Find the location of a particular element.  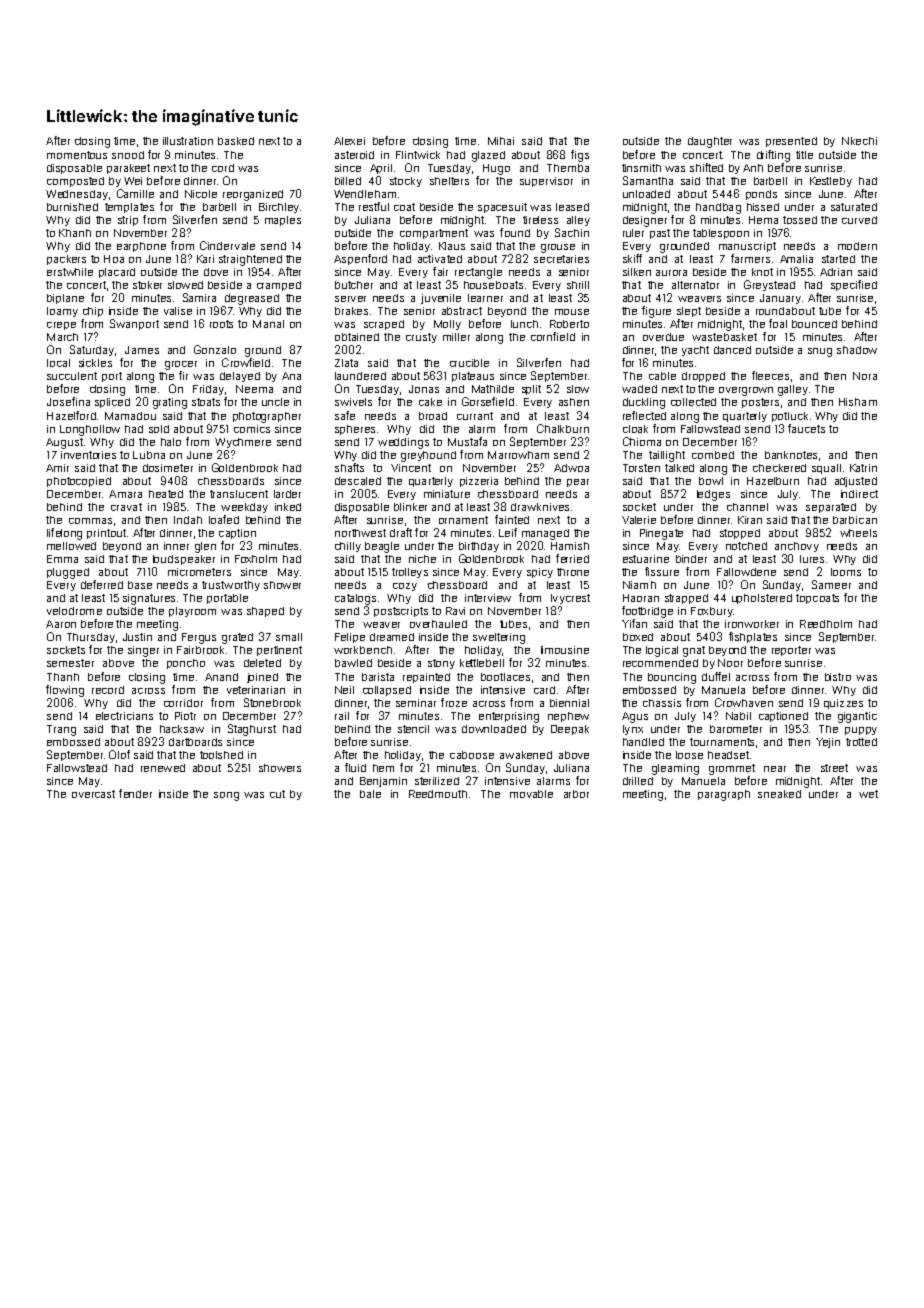

overcast is located at coordinates (93, 794).
